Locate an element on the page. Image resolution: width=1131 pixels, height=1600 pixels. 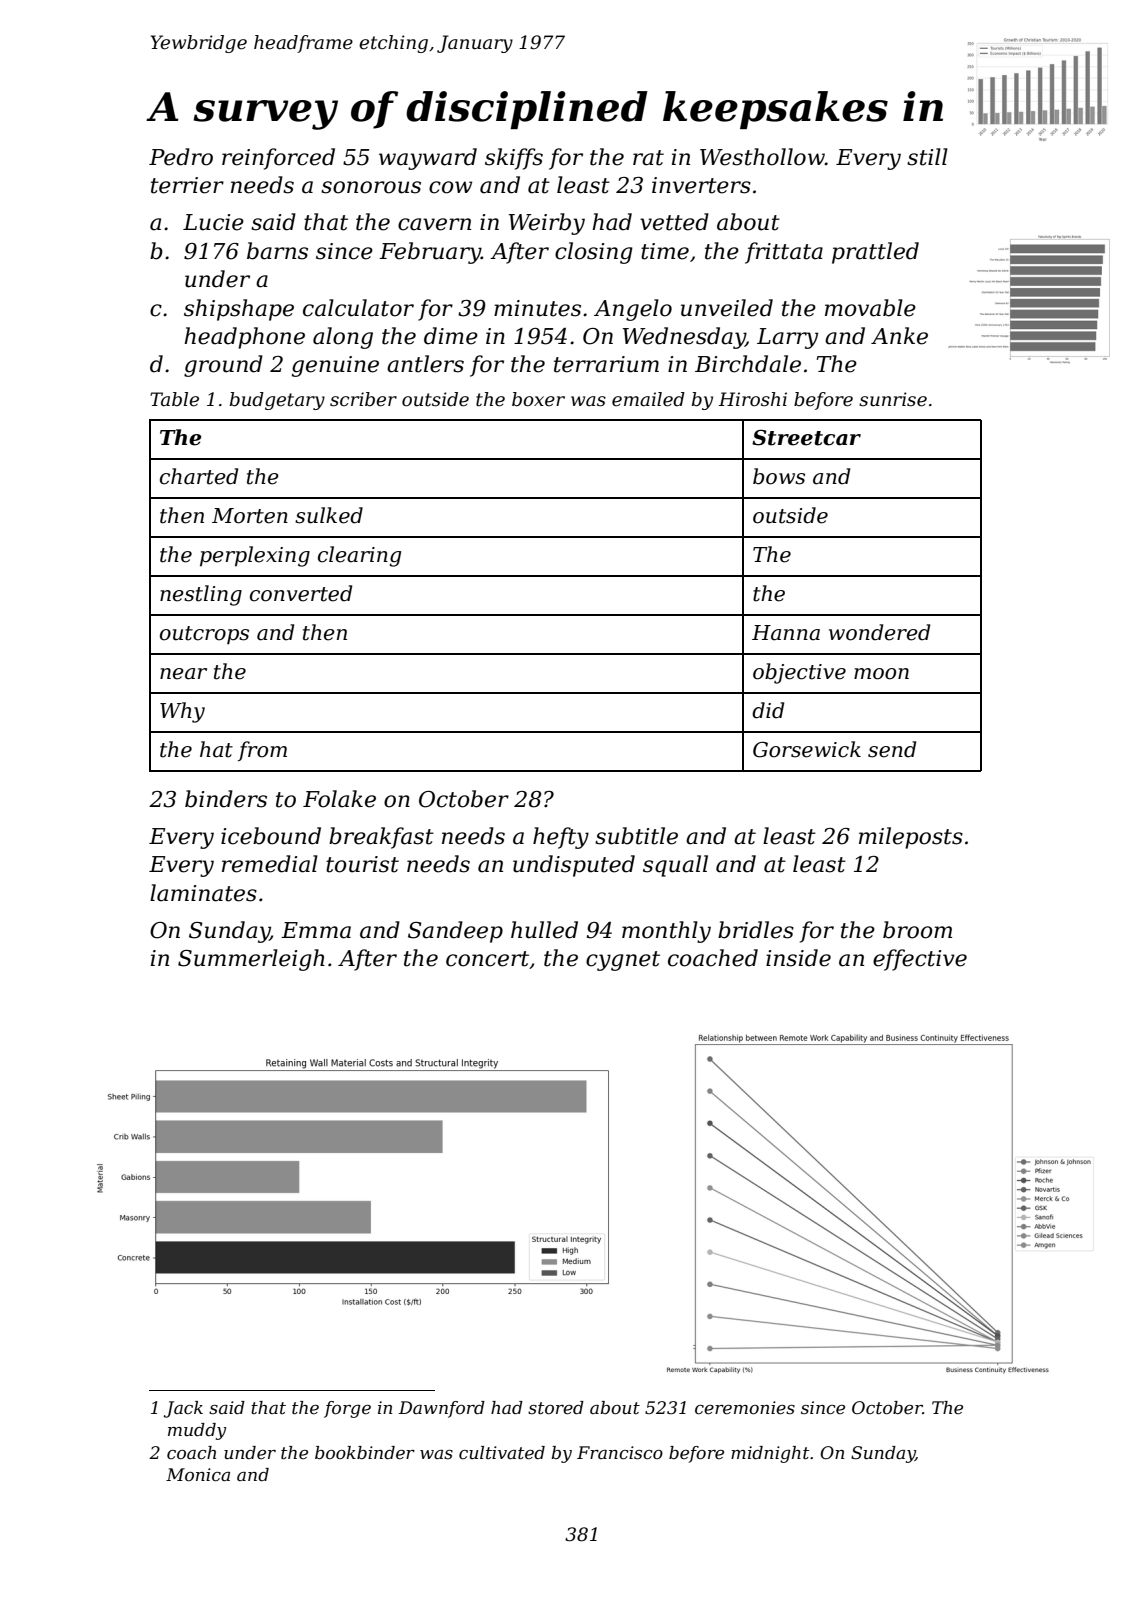
Monica is located at coordinates (198, 1475).
